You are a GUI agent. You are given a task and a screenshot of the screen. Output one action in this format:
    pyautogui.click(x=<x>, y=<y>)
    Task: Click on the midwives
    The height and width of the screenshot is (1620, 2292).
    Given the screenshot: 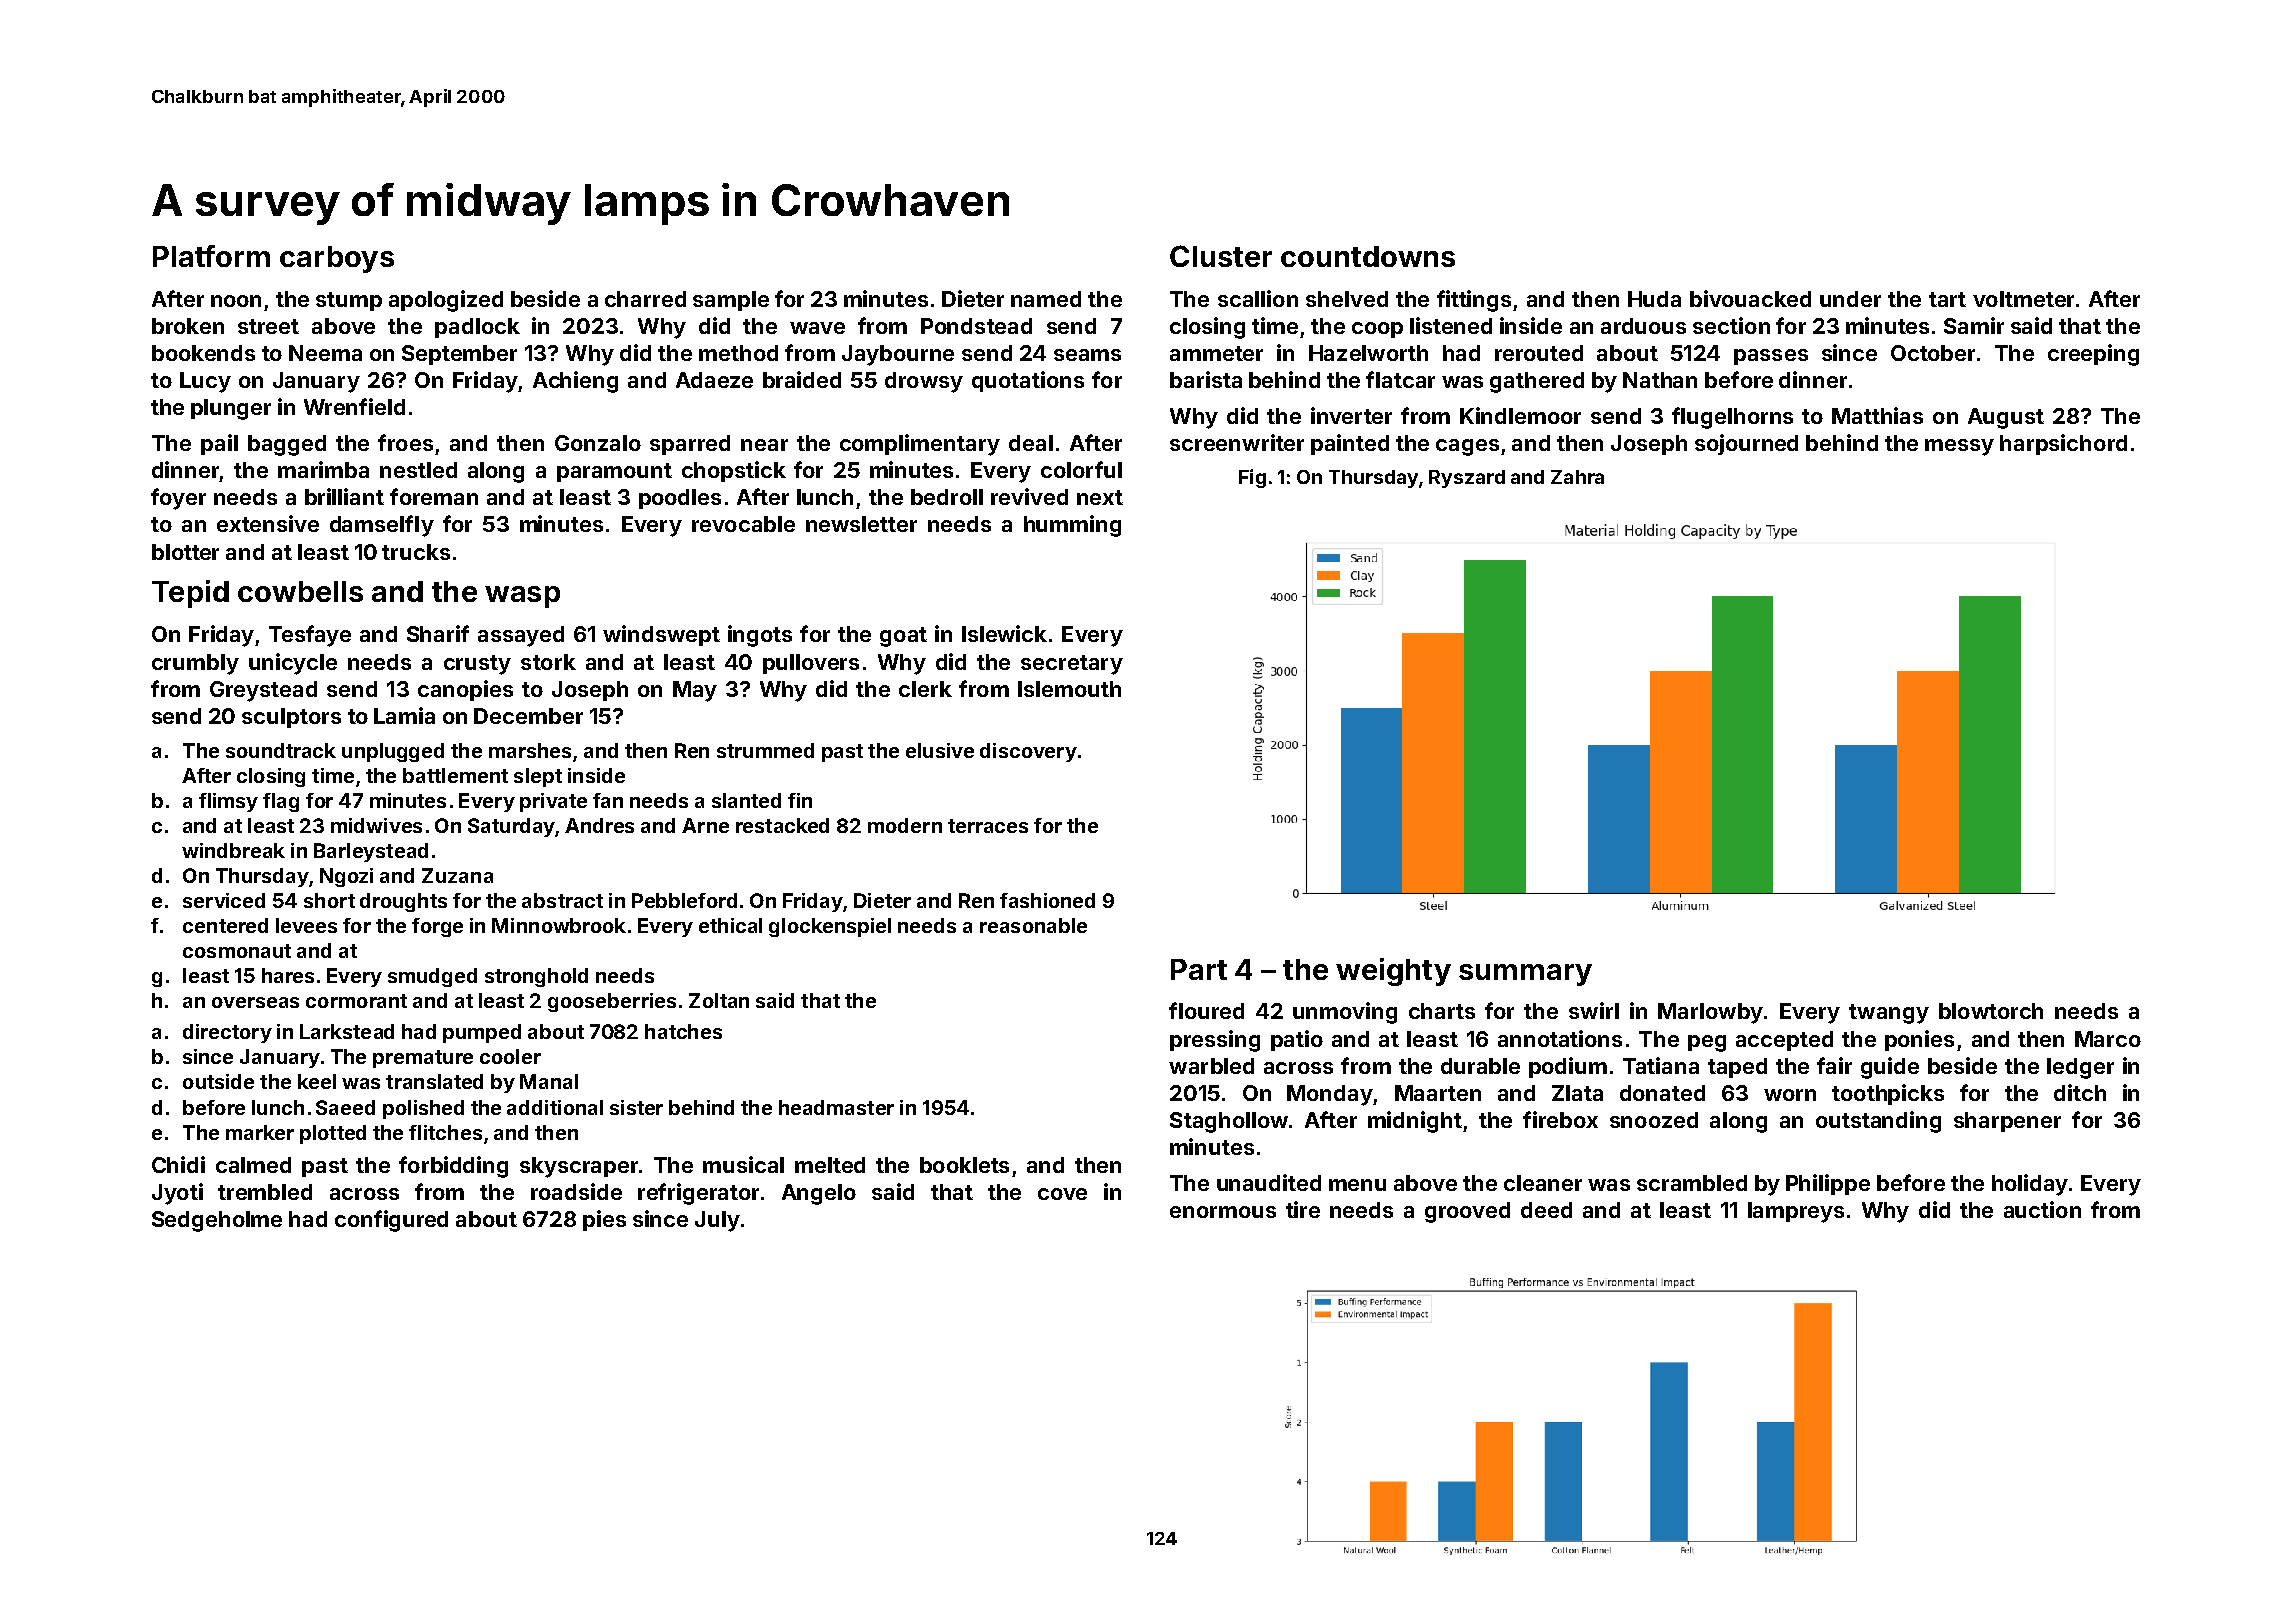 What is the action you would take?
    pyautogui.click(x=376, y=825)
